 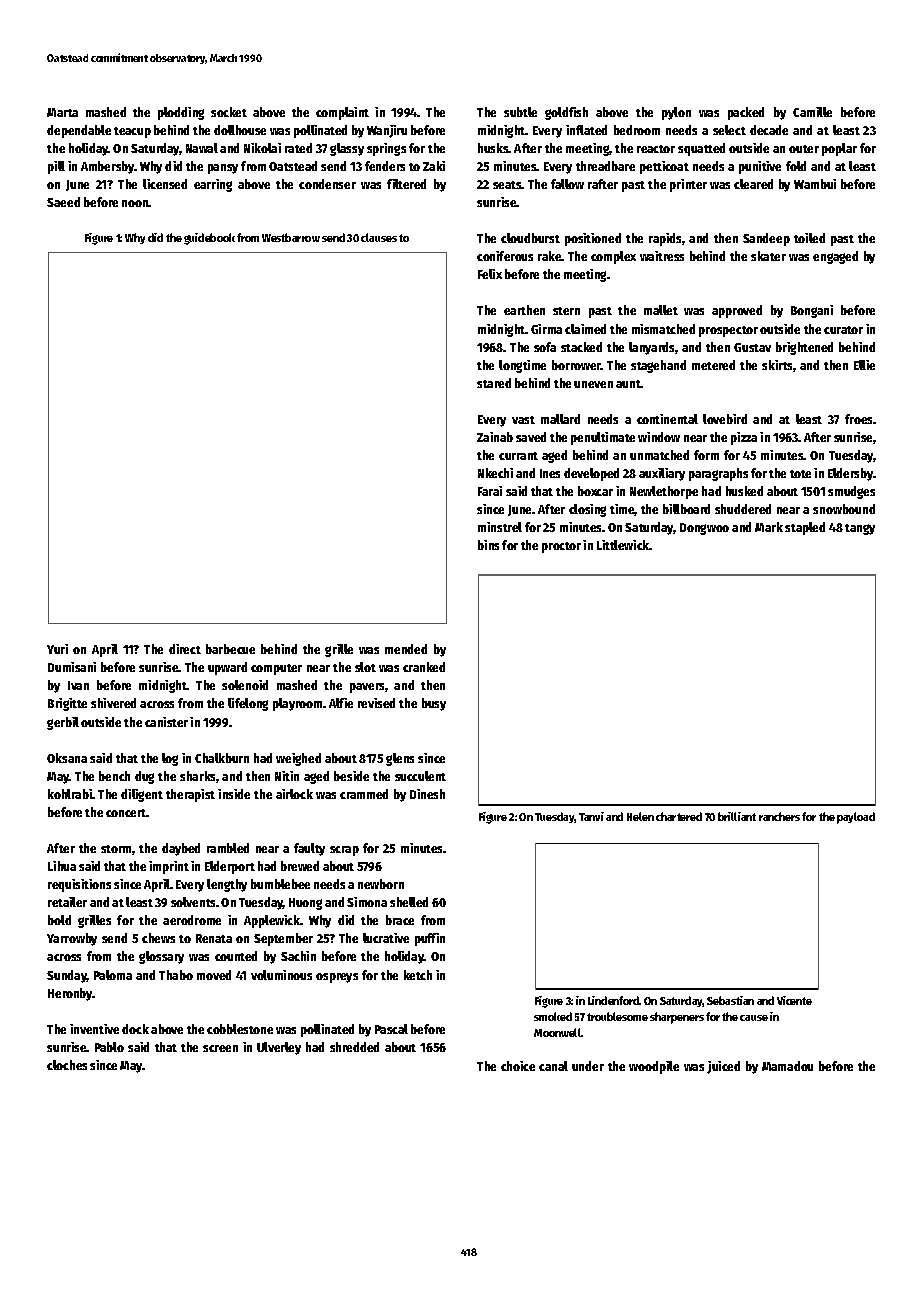 I want to click on Camille, so click(x=812, y=112).
